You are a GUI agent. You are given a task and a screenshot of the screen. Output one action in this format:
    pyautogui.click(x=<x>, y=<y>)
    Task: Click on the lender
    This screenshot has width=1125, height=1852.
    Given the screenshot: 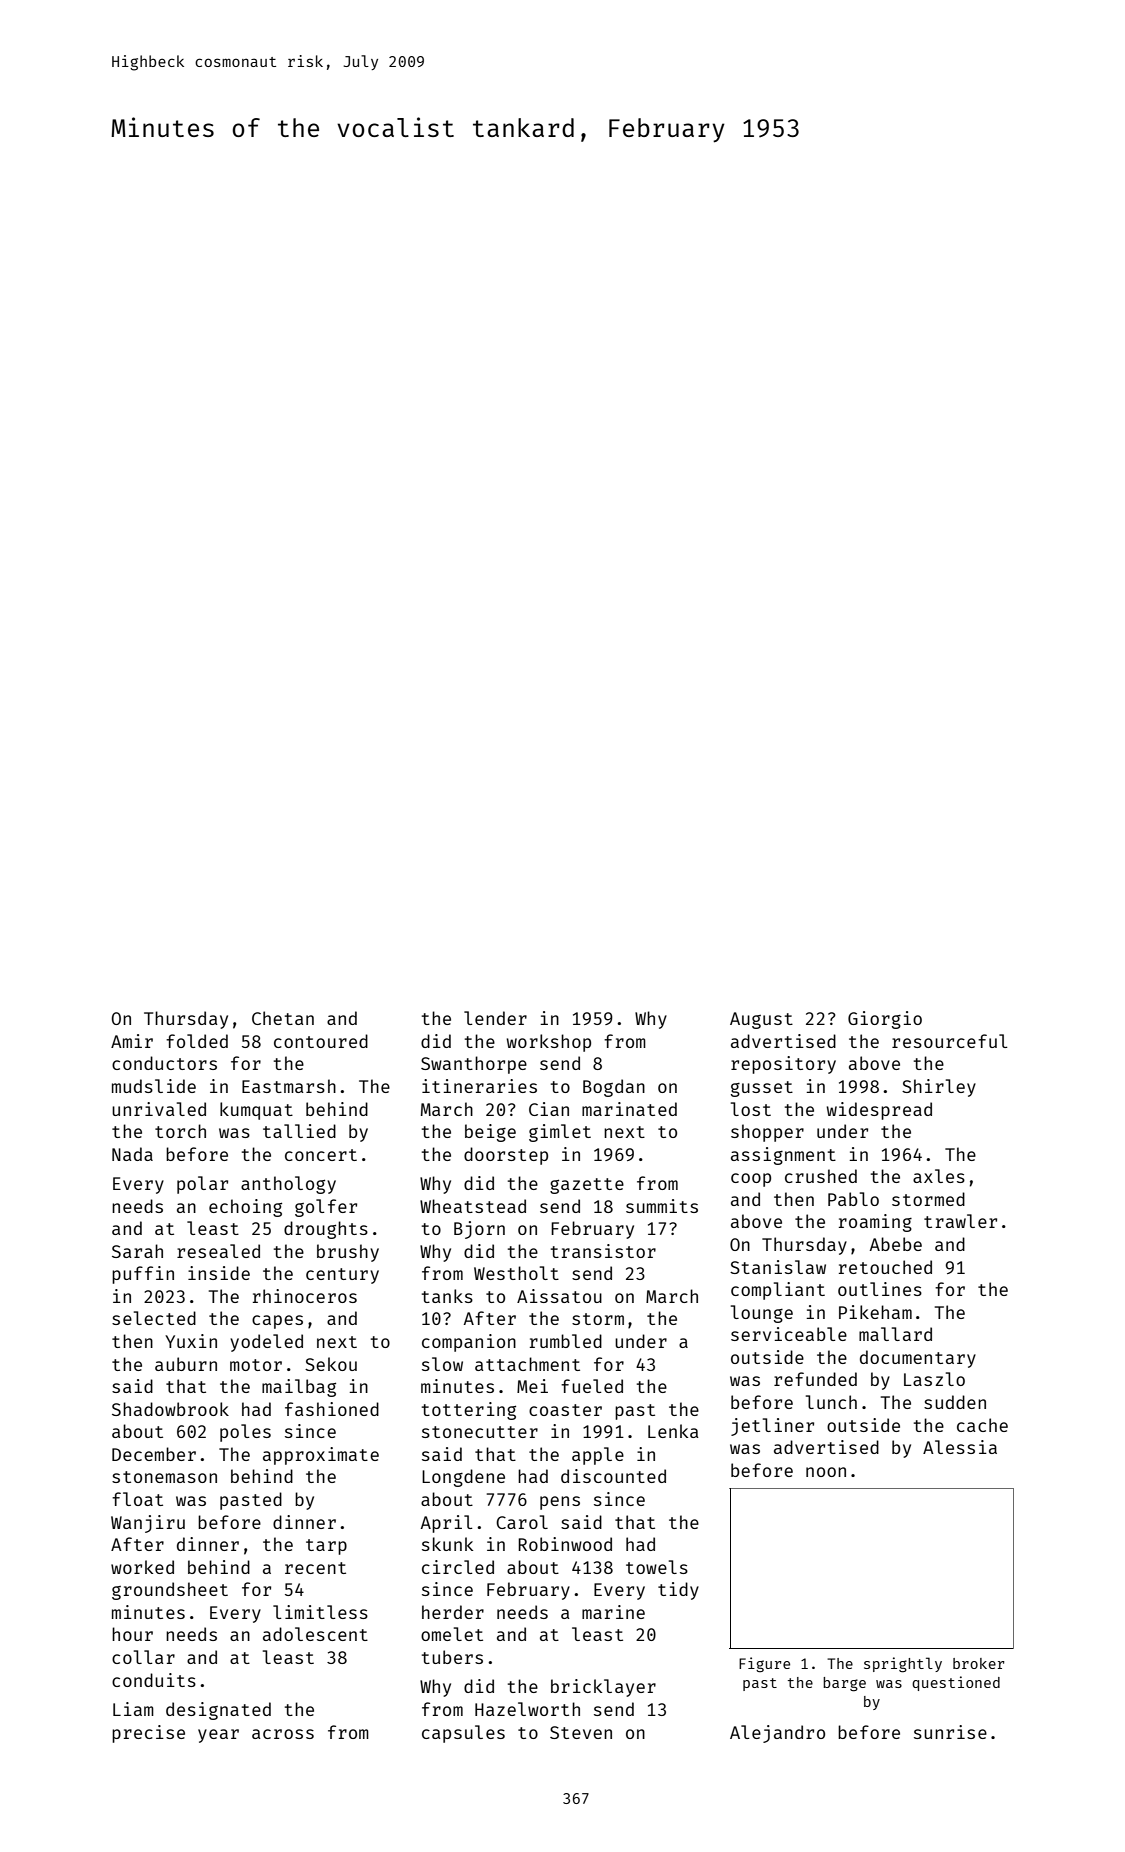 What is the action you would take?
    pyautogui.click(x=495, y=1018)
